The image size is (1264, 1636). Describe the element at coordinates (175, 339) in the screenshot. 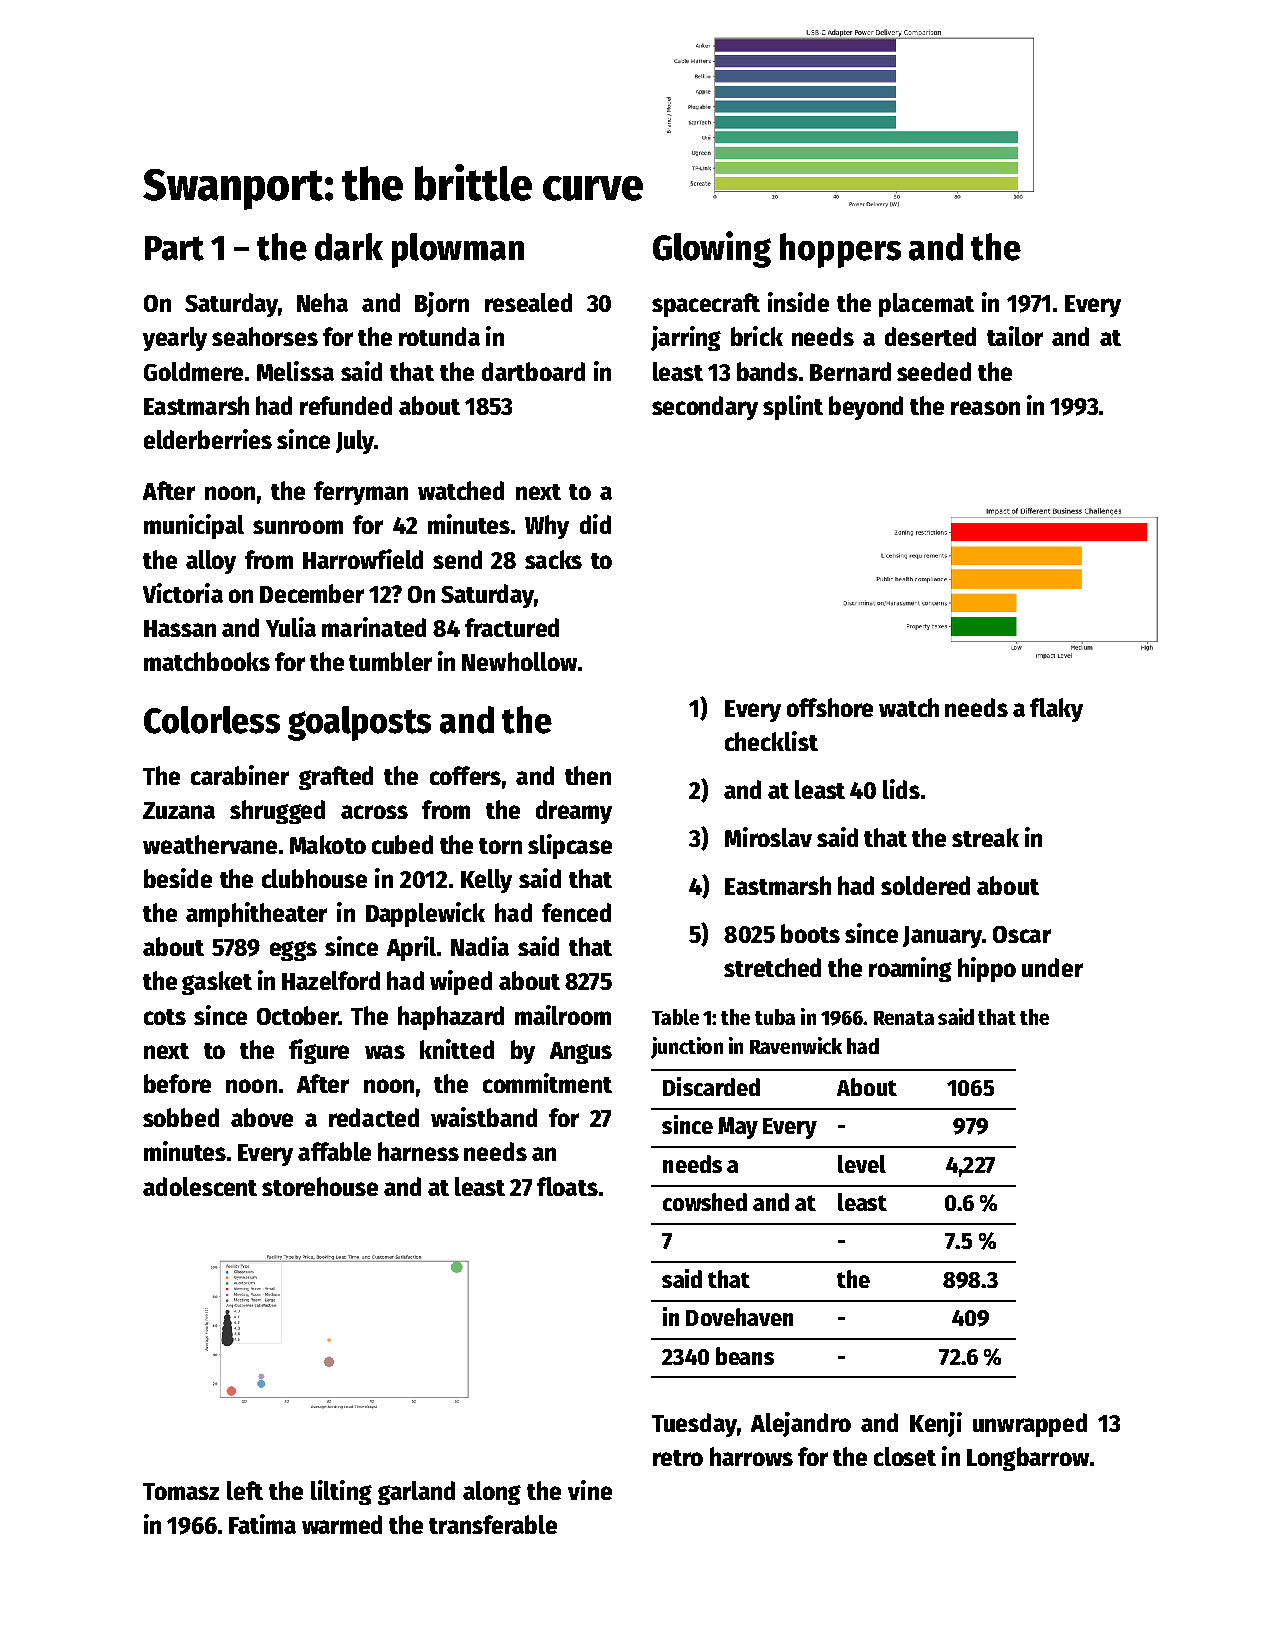

I see `yearly` at that location.
